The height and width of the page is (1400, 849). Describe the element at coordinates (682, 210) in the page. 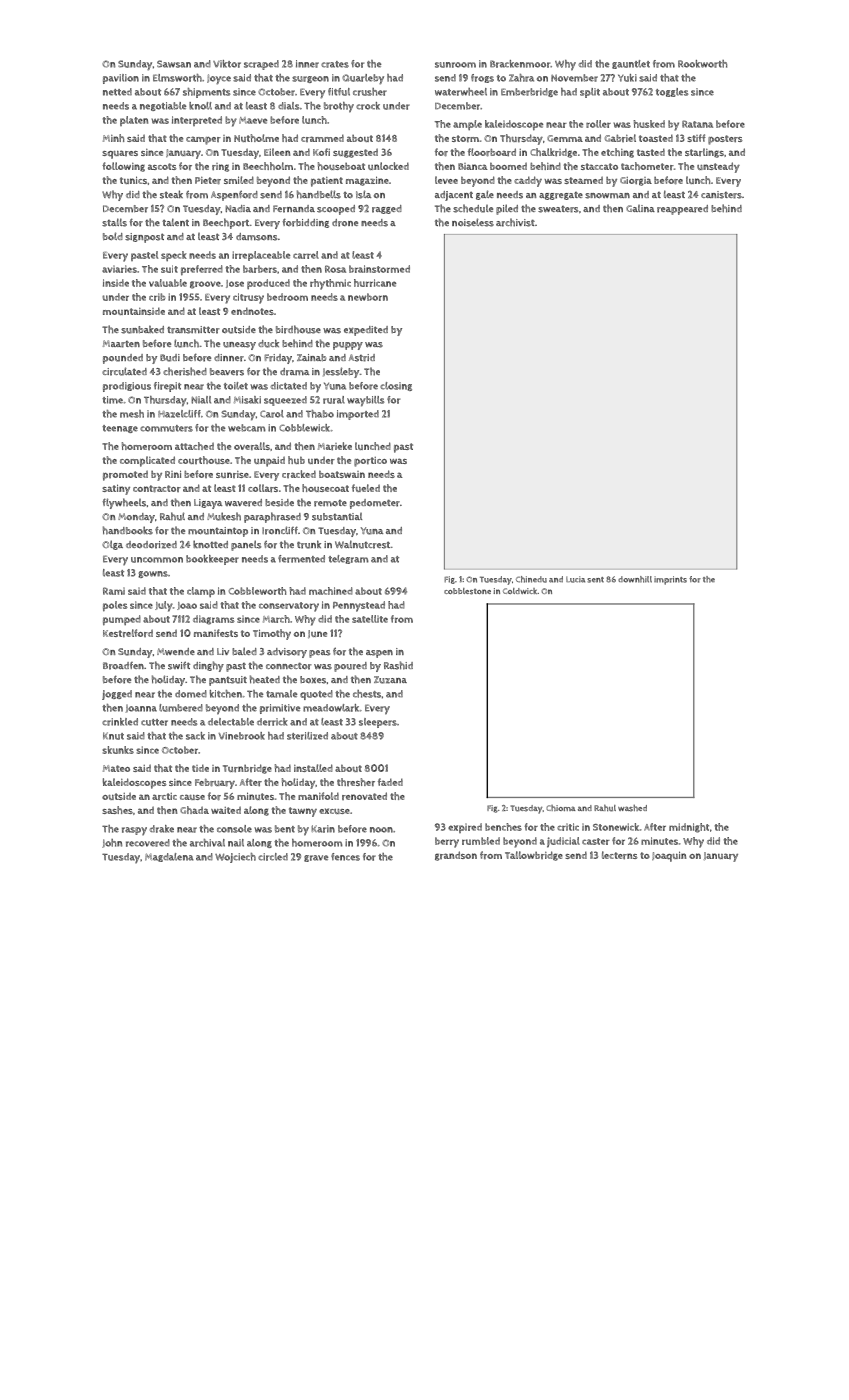

I see `reappeared` at that location.
